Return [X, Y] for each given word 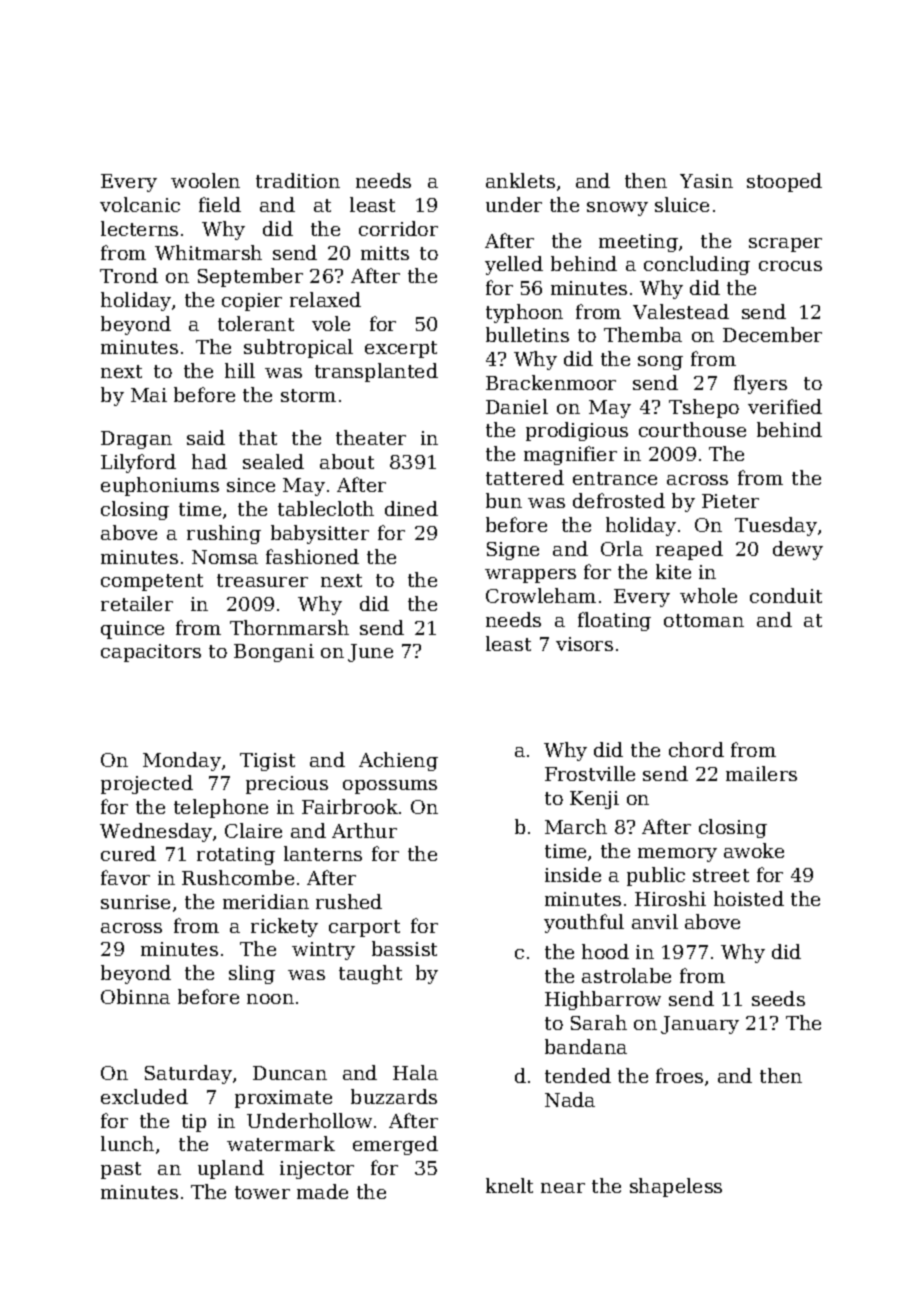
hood [605, 951]
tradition [298, 180]
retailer [137, 603]
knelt [509, 1185]
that [258, 437]
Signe [513, 551]
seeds [778, 998]
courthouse [692, 429]
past [121, 1170]
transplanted [376, 372]
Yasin [706, 181]
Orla [622, 548]
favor [125, 877]
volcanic [140, 204]
